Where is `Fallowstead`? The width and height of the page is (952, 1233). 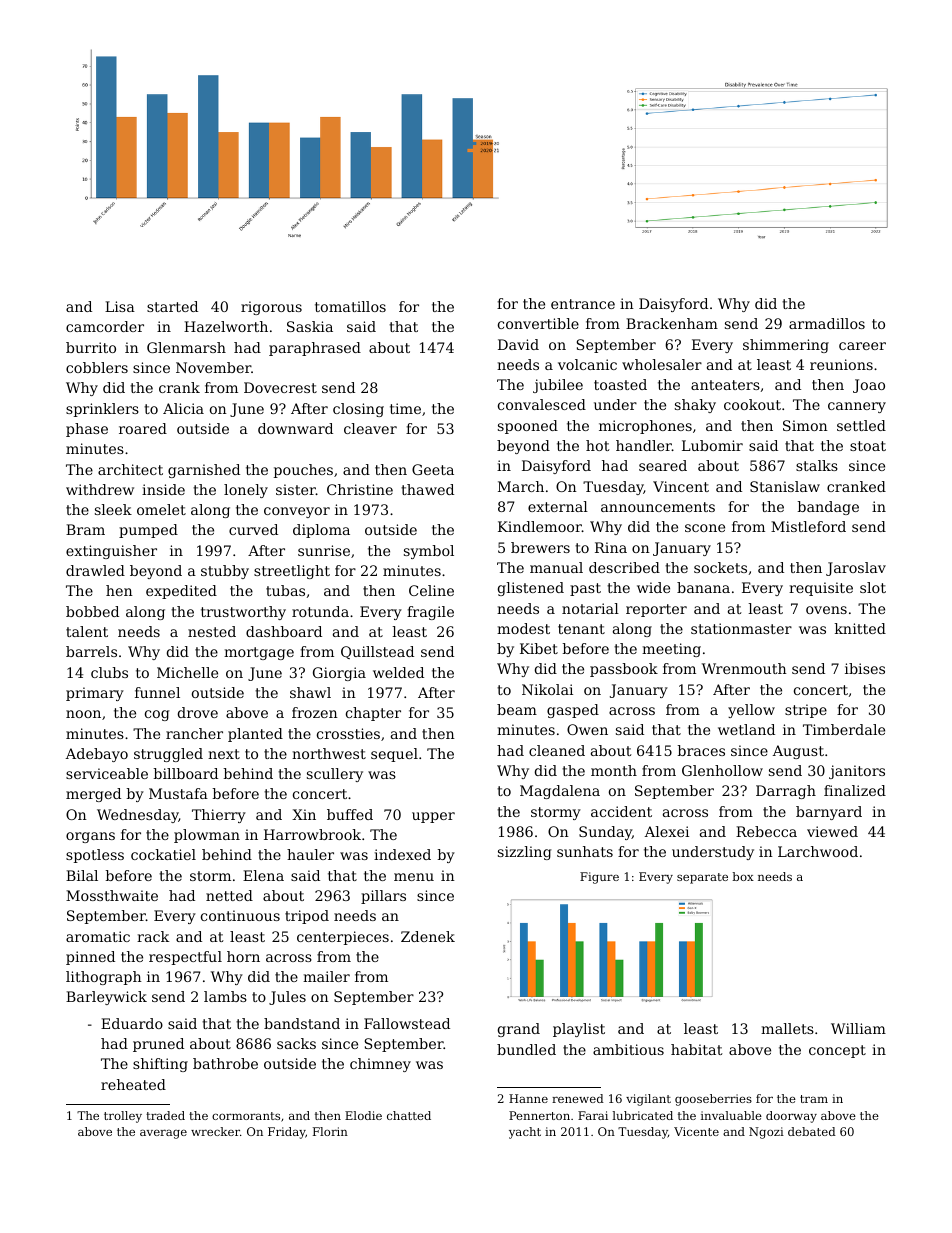
Fallowstead is located at coordinates (407, 1023).
